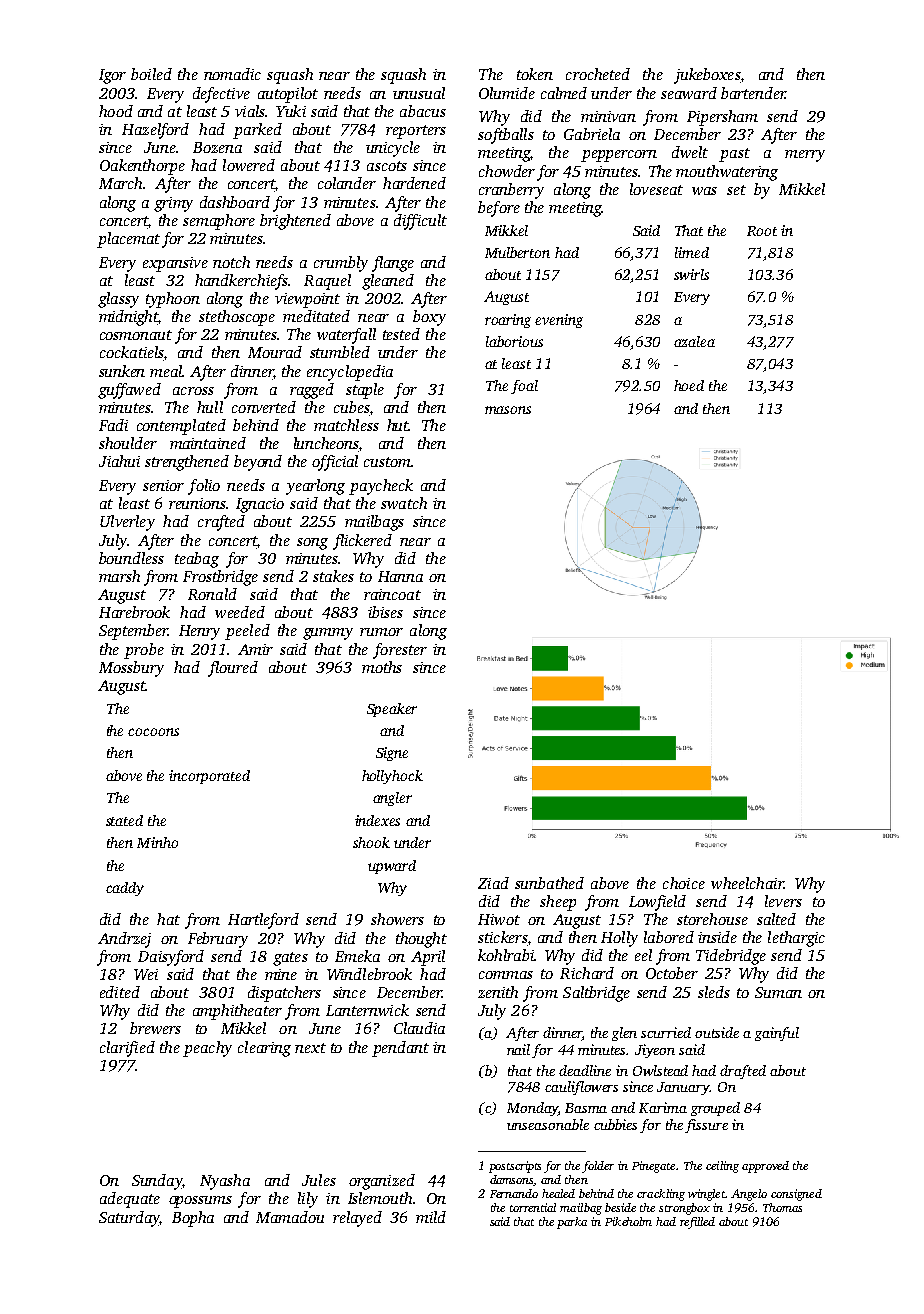 The height and width of the screenshot is (1314, 924). What do you see at coordinates (290, 1217) in the screenshot?
I see `Mamadou` at bounding box center [290, 1217].
